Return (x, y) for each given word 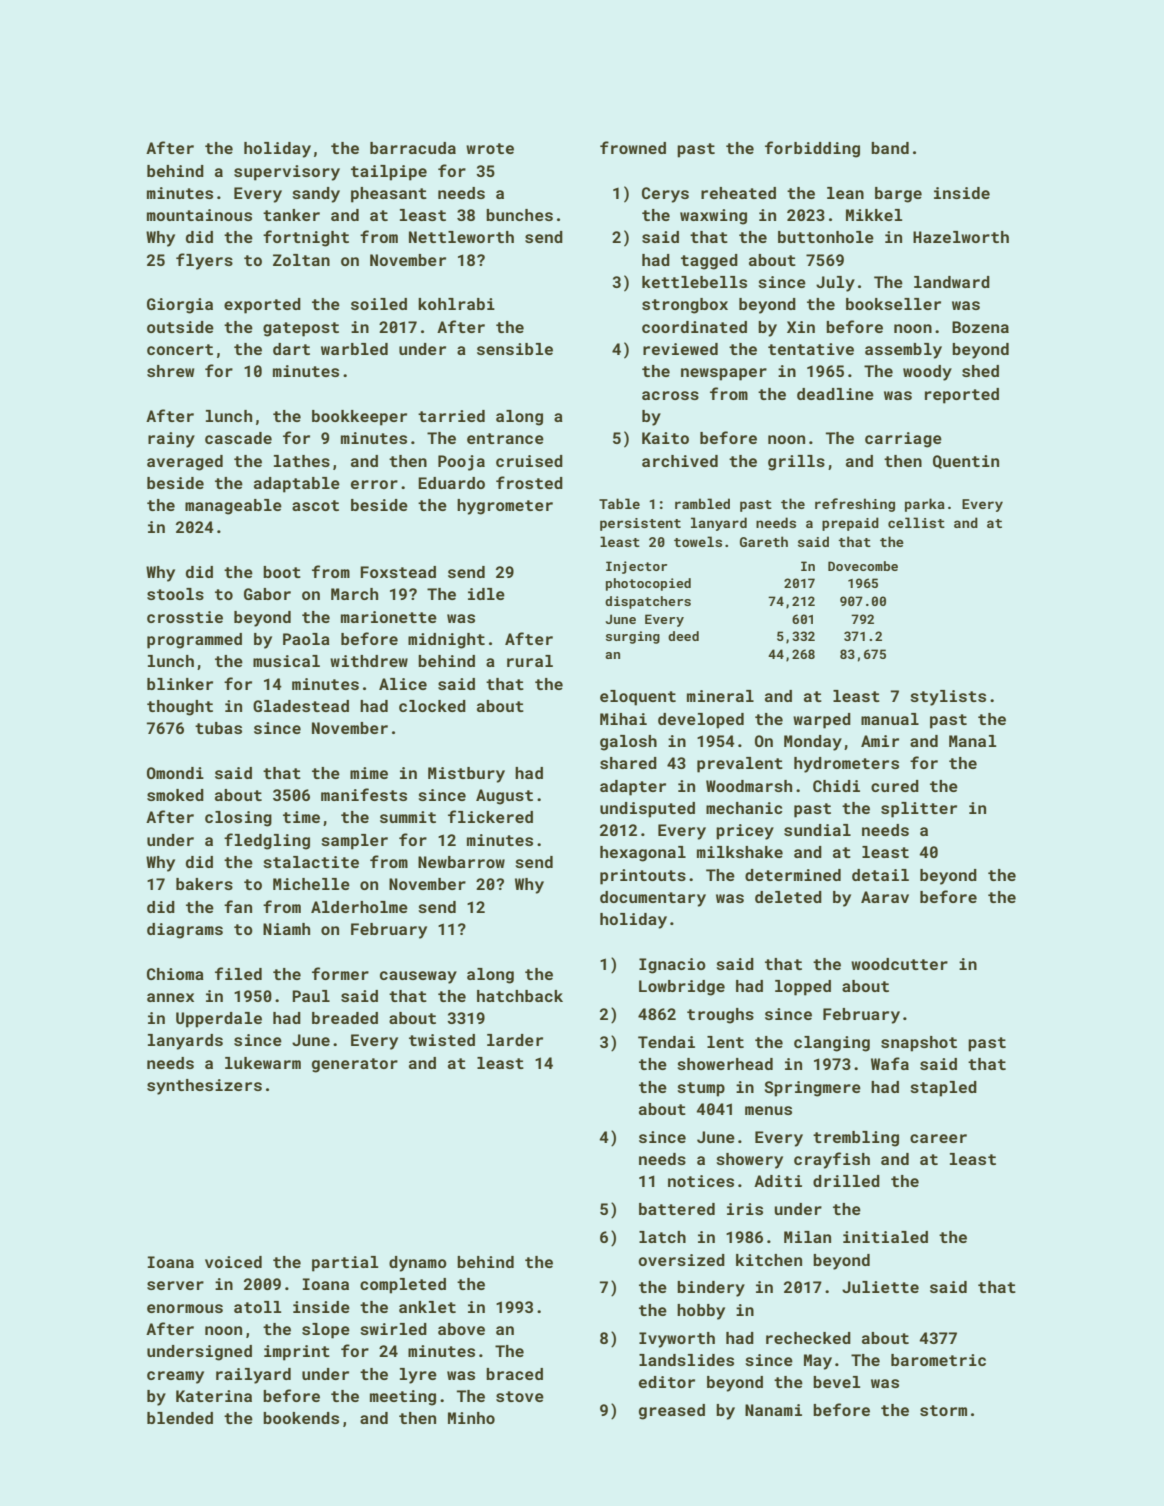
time (301, 817)
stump (701, 1089)
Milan (807, 1237)
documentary (653, 899)
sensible (515, 349)
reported (962, 396)
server (175, 1285)
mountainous (199, 215)
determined (793, 875)
